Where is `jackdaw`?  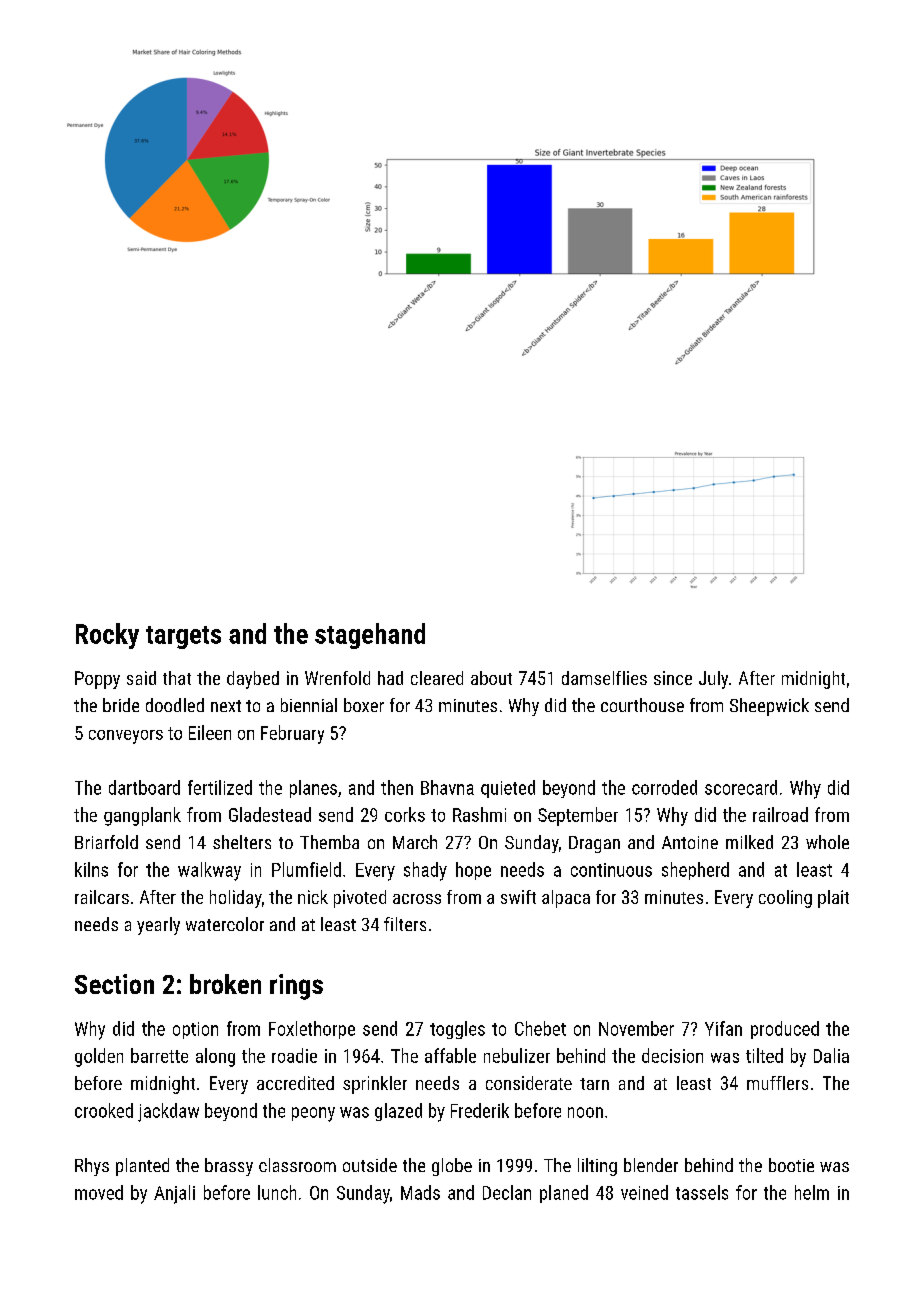
jackdaw is located at coordinates (168, 1112).
